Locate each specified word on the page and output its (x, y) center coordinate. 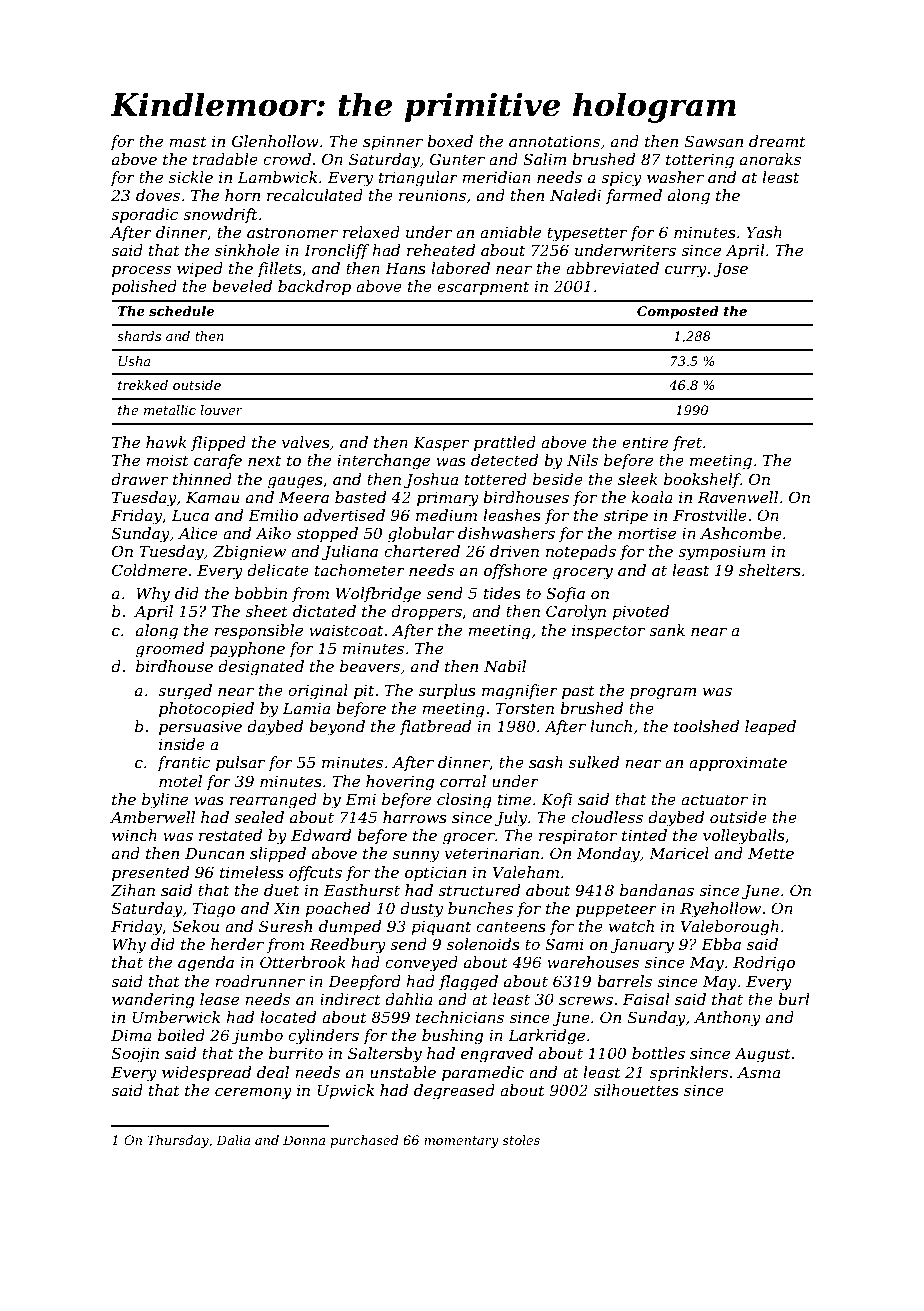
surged (185, 692)
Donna (304, 1140)
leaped (770, 727)
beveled (242, 286)
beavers (370, 666)
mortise (647, 533)
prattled (505, 443)
